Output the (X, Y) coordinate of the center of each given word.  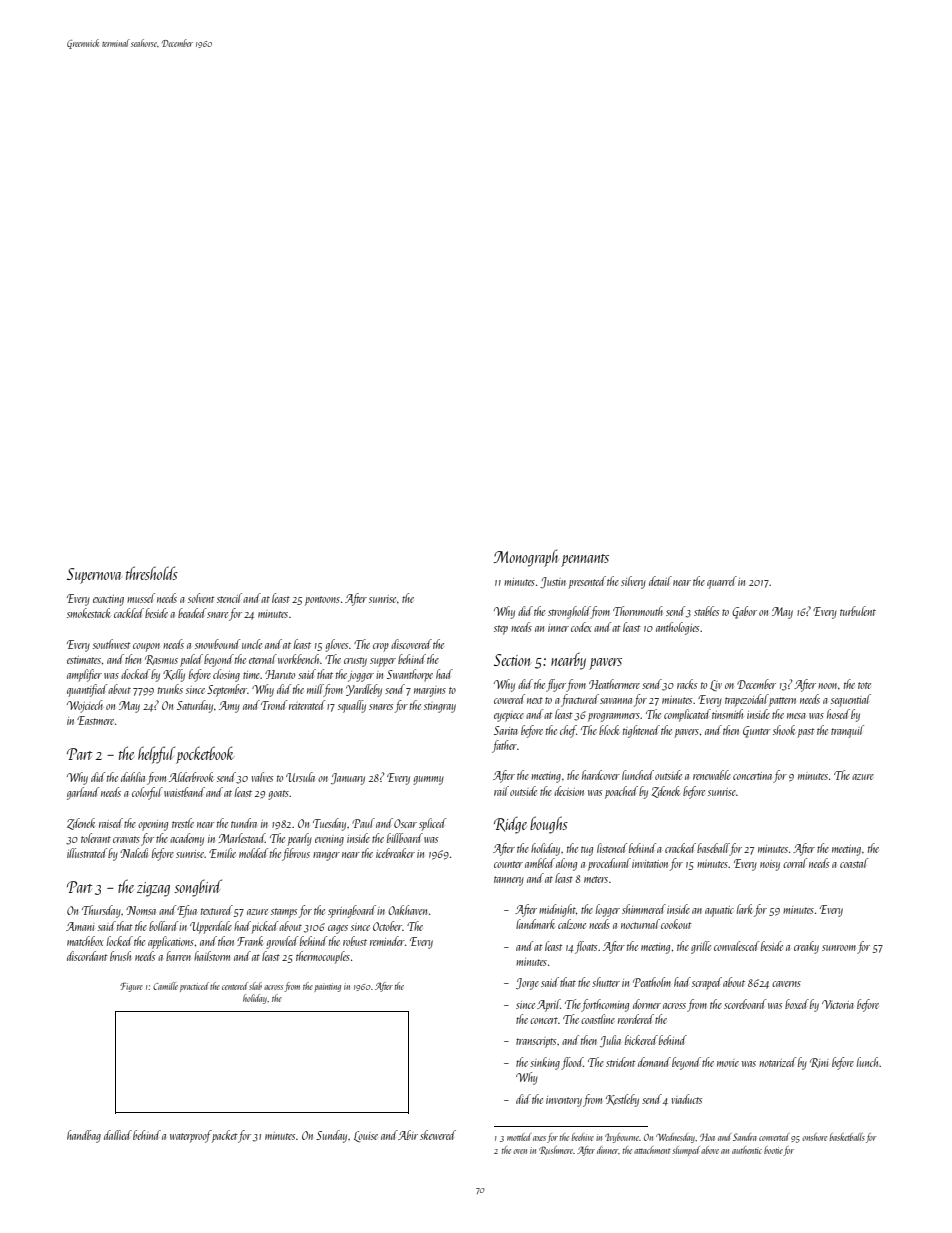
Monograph (526, 558)
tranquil (847, 731)
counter (508, 864)
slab (255, 986)
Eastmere (95, 720)
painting (327, 987)
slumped (686, 1151)
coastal (854, 863)
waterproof (191, 1136)
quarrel (722, 582)
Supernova (94, 576)
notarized (777, 1062)
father (504, 746)
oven (520, 1151)
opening (153, 825)
